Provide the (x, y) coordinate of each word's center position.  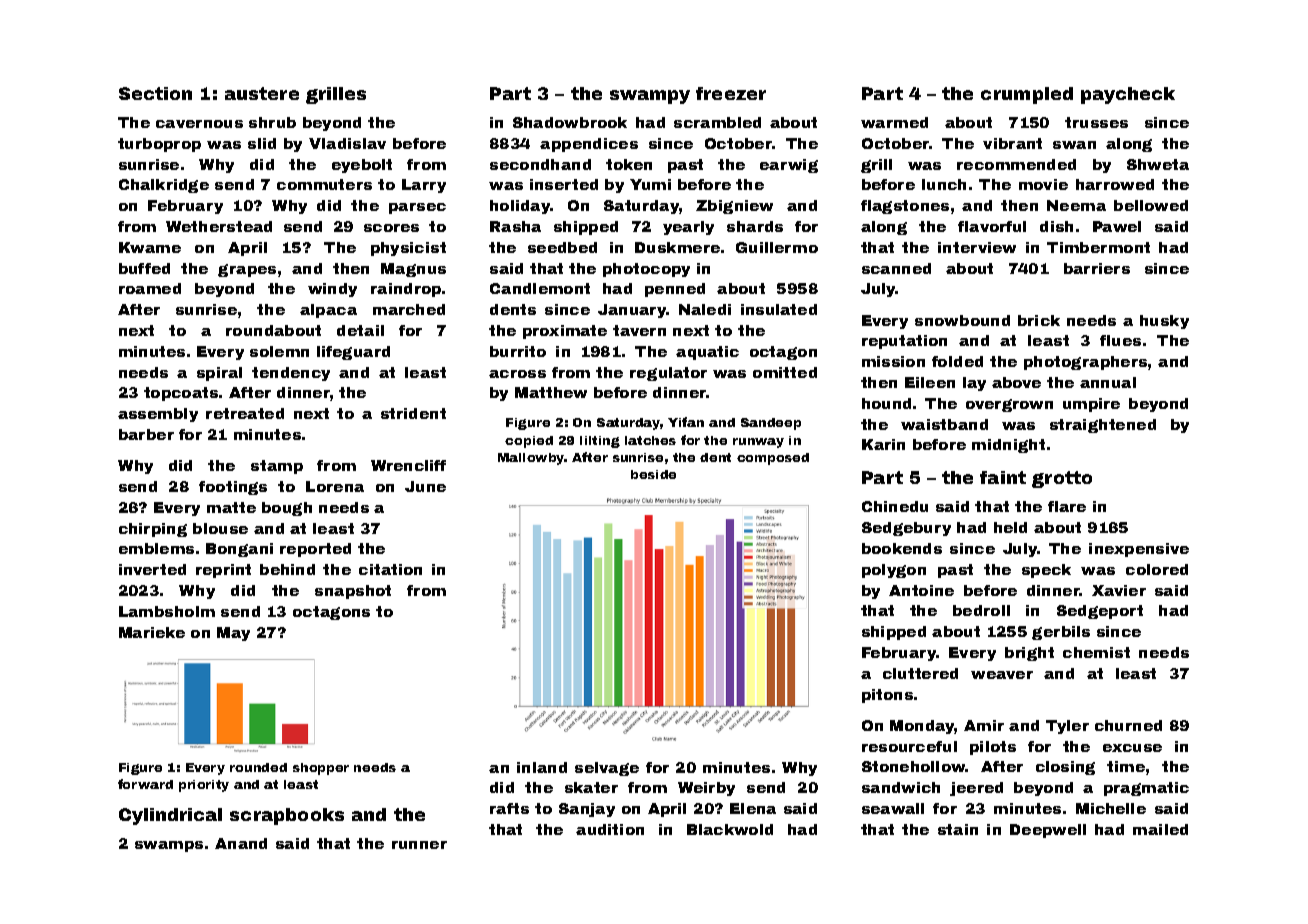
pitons (887, 696)
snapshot (353, 592)
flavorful (992, 226)
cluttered (920, 673)
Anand (241, 843)
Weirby (706, 789)
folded (957, 361)
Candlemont (540, 288)
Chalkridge (164, 186)
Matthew (551, 392)
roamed (150, 288)
